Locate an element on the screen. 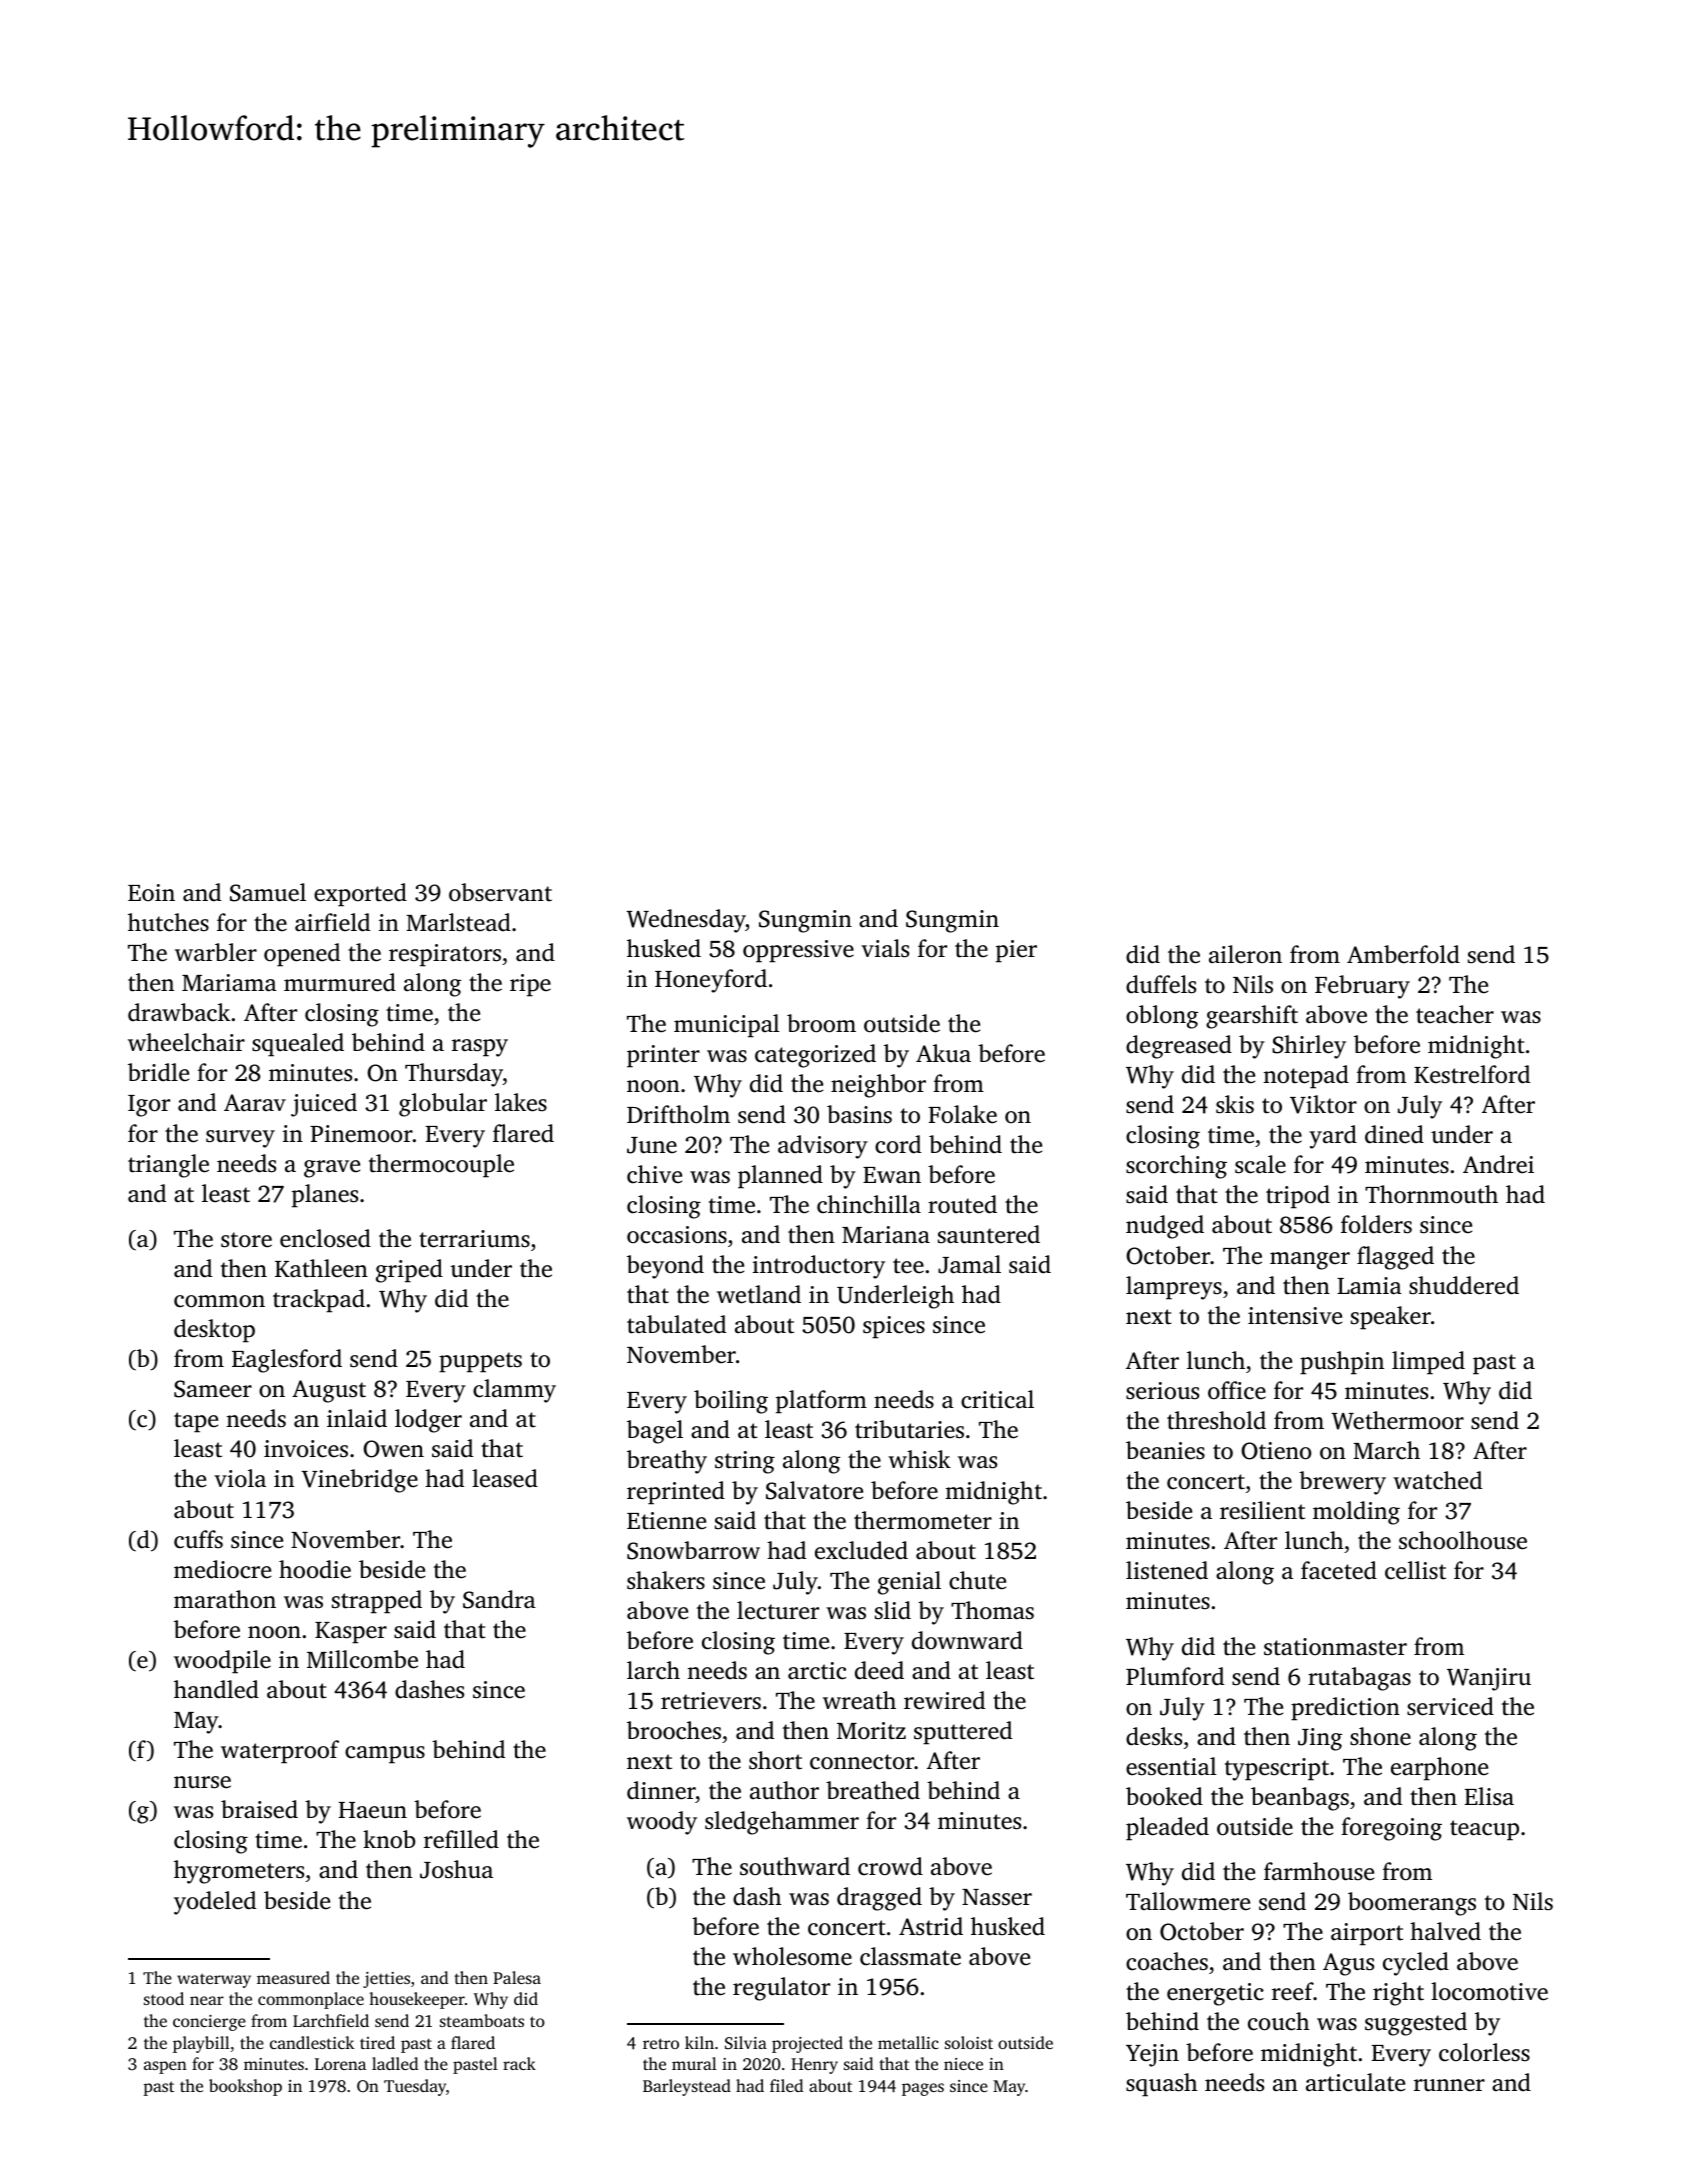  Thornmouth is located at coordinates (1431, 1194).
